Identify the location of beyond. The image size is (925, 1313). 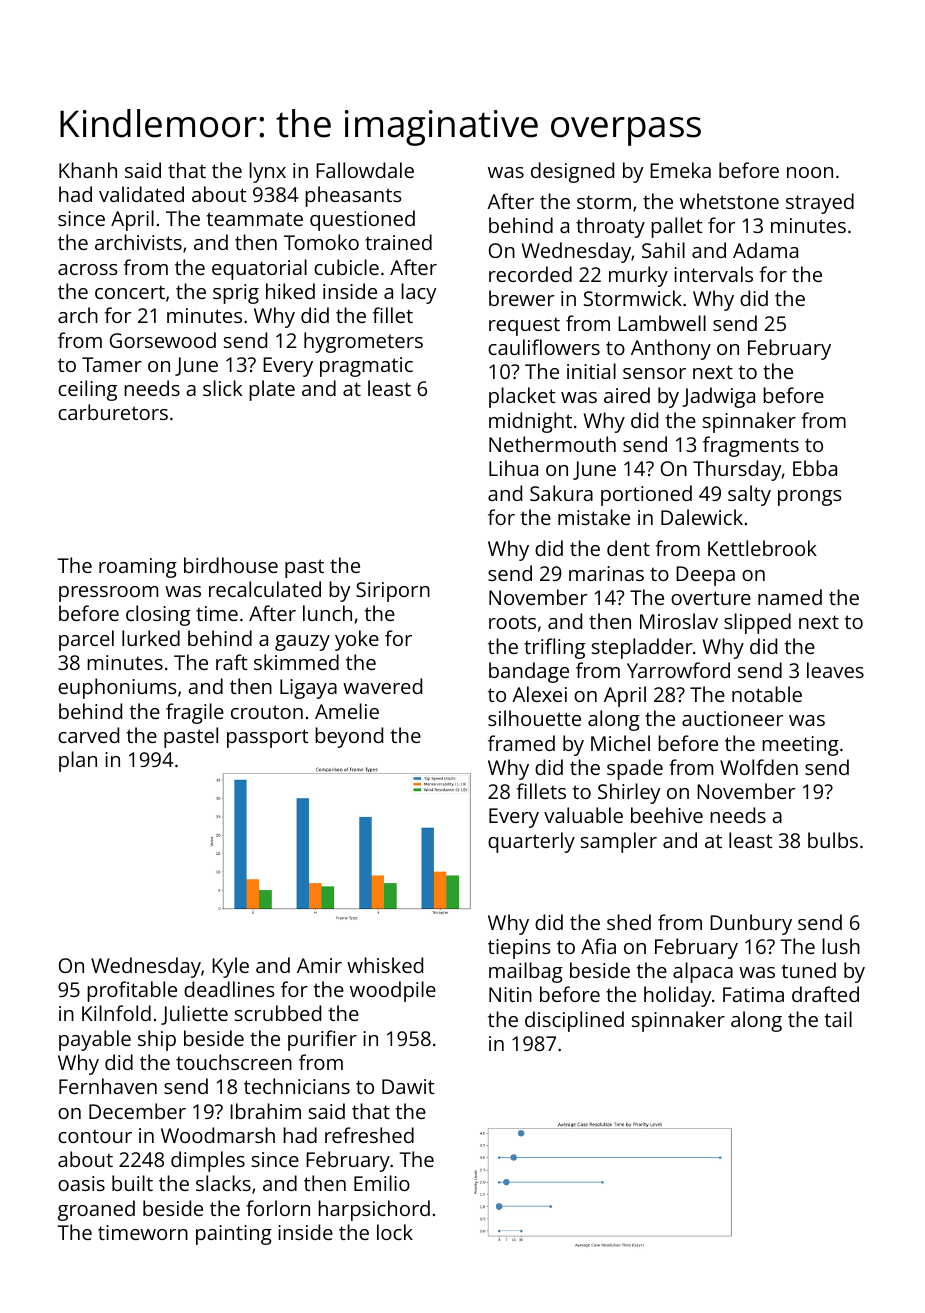
(349, 737).
